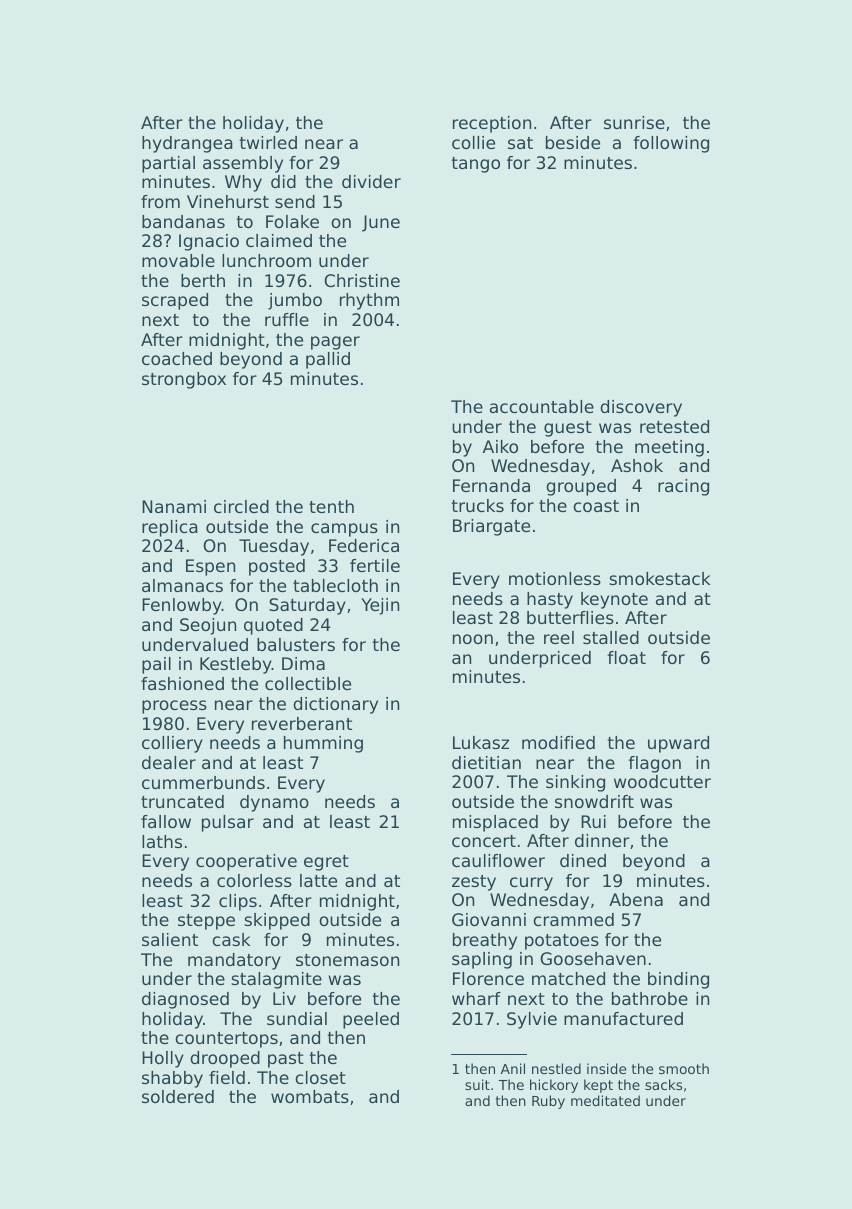 The image size is (852, 1209). Describe the element at coordinates (674, 426) in the document. I see `retested` at that location.
